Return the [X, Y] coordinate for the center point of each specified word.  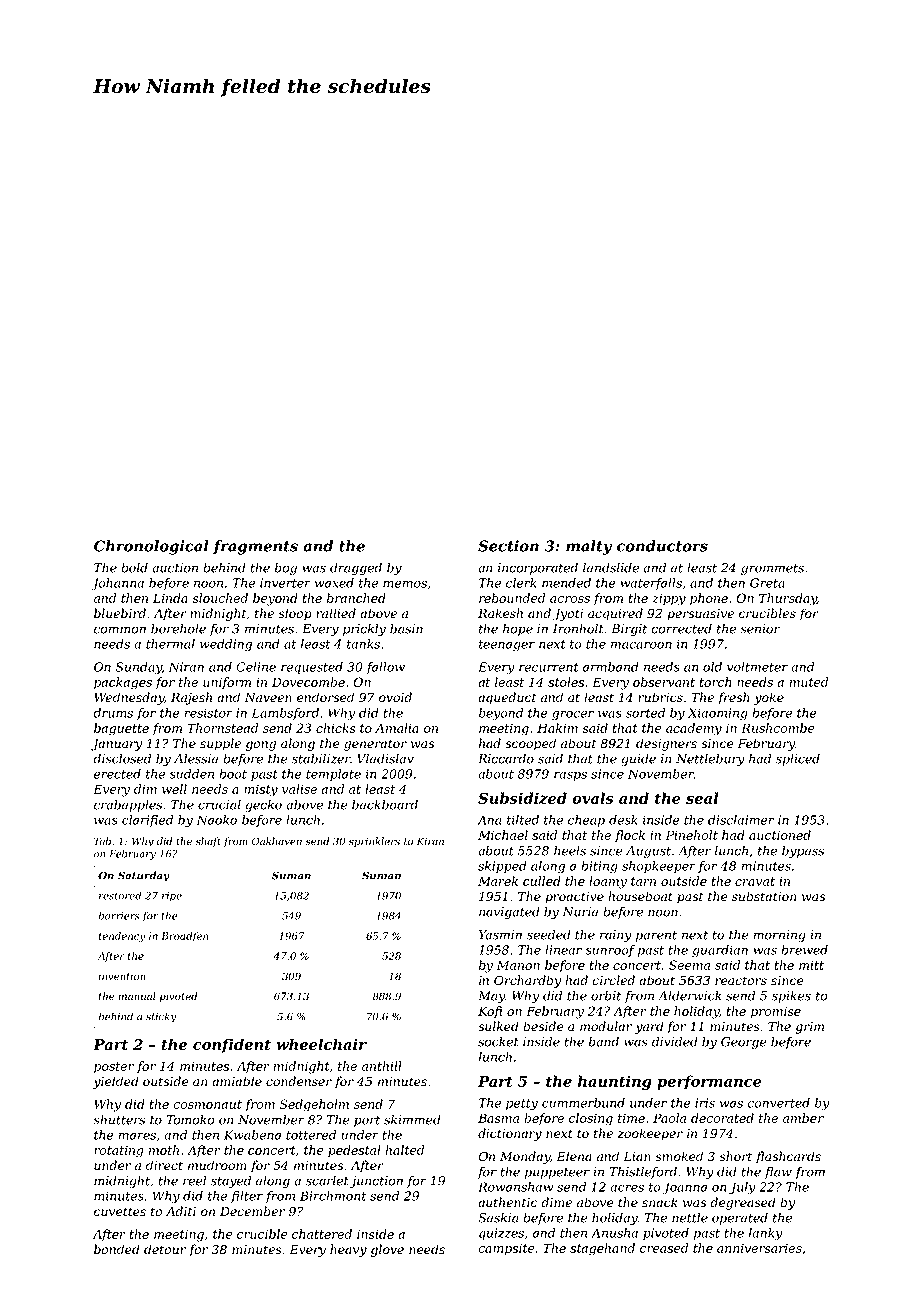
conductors [662, 546]
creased [664, 1248]
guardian [720, 951]
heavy [348, 1250]
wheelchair [321, 1044]
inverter [285, 583]
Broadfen [184, 937]
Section [508, 546]
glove [387, 1250]
